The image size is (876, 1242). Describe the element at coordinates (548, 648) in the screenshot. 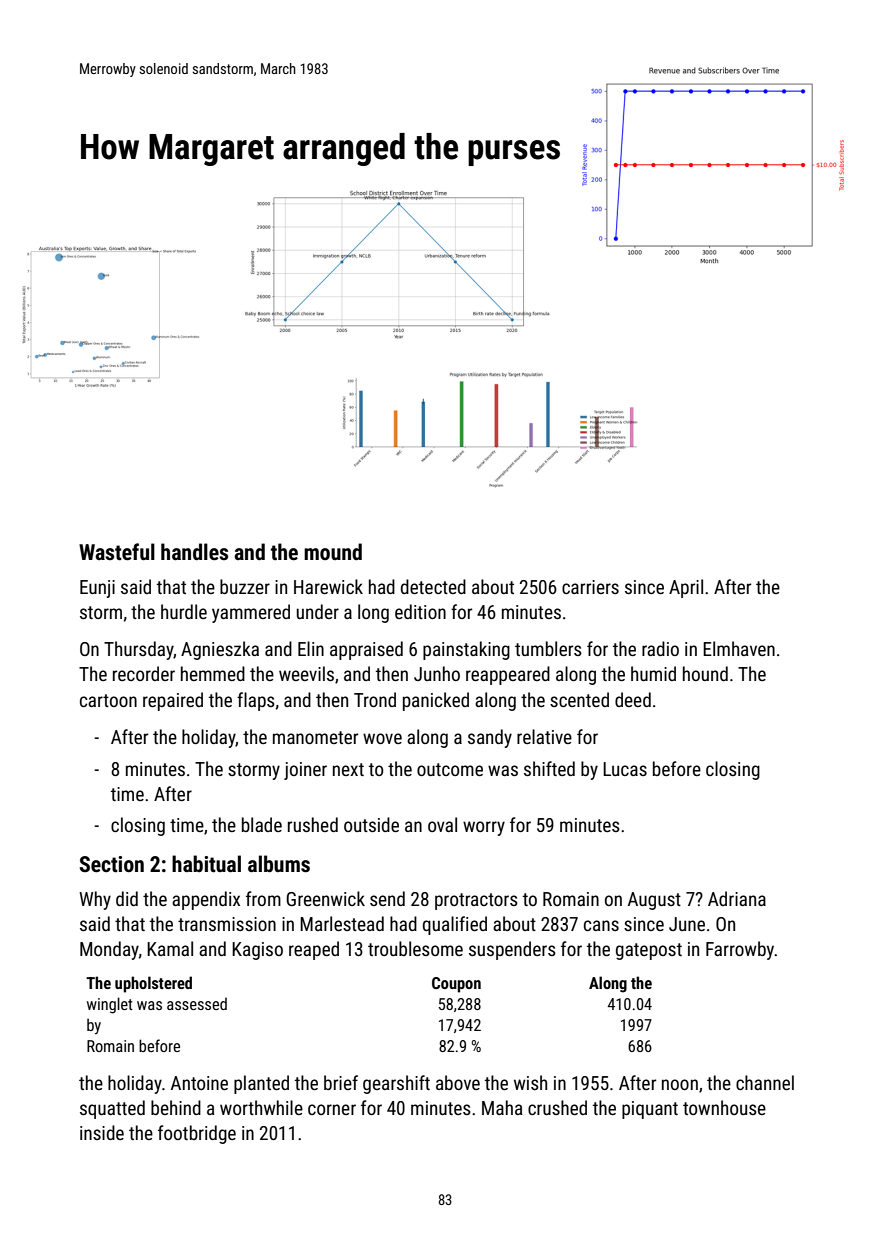

I see `tumblers` at that location.
